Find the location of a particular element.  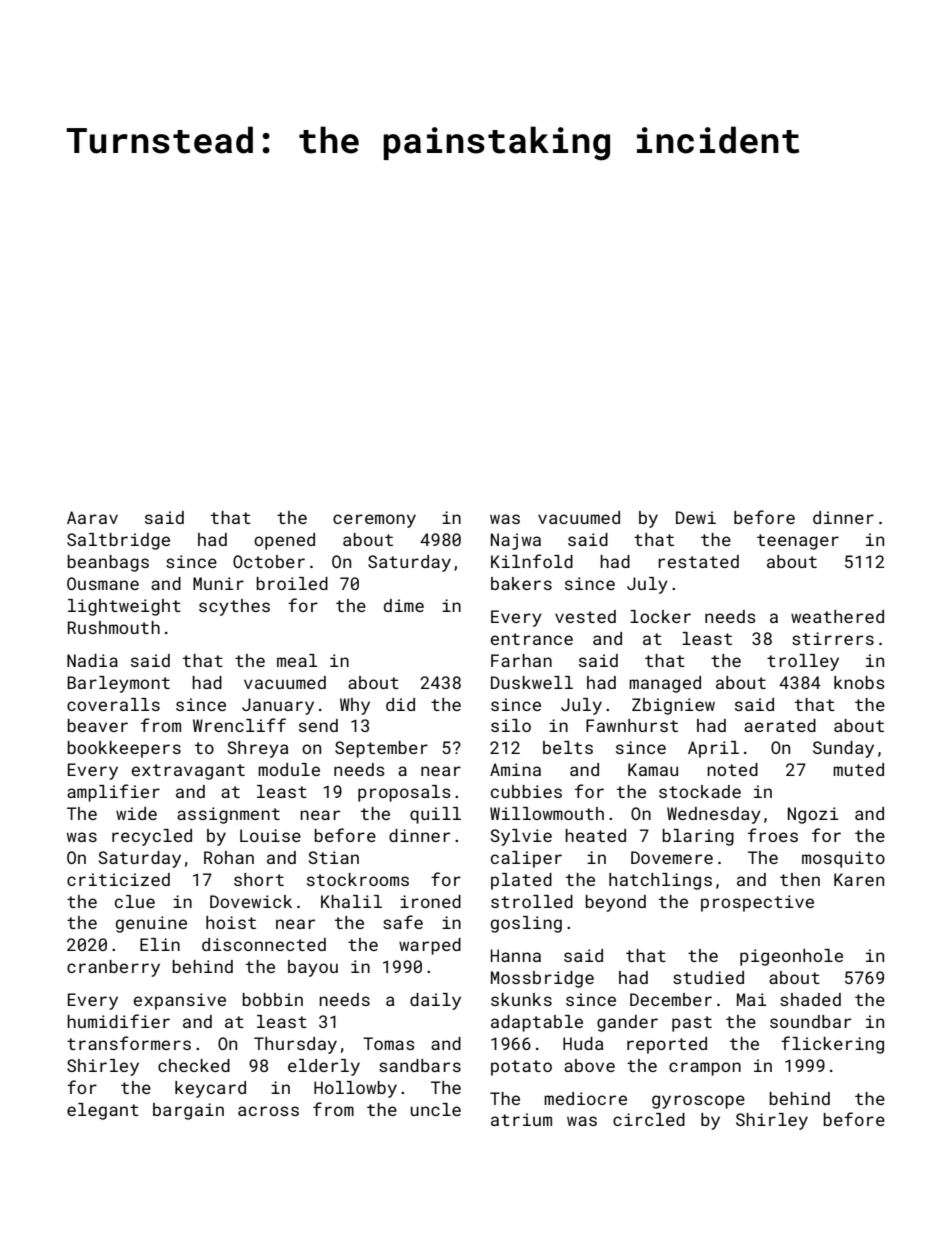

flickering is located at coordinates (832, 1045).
